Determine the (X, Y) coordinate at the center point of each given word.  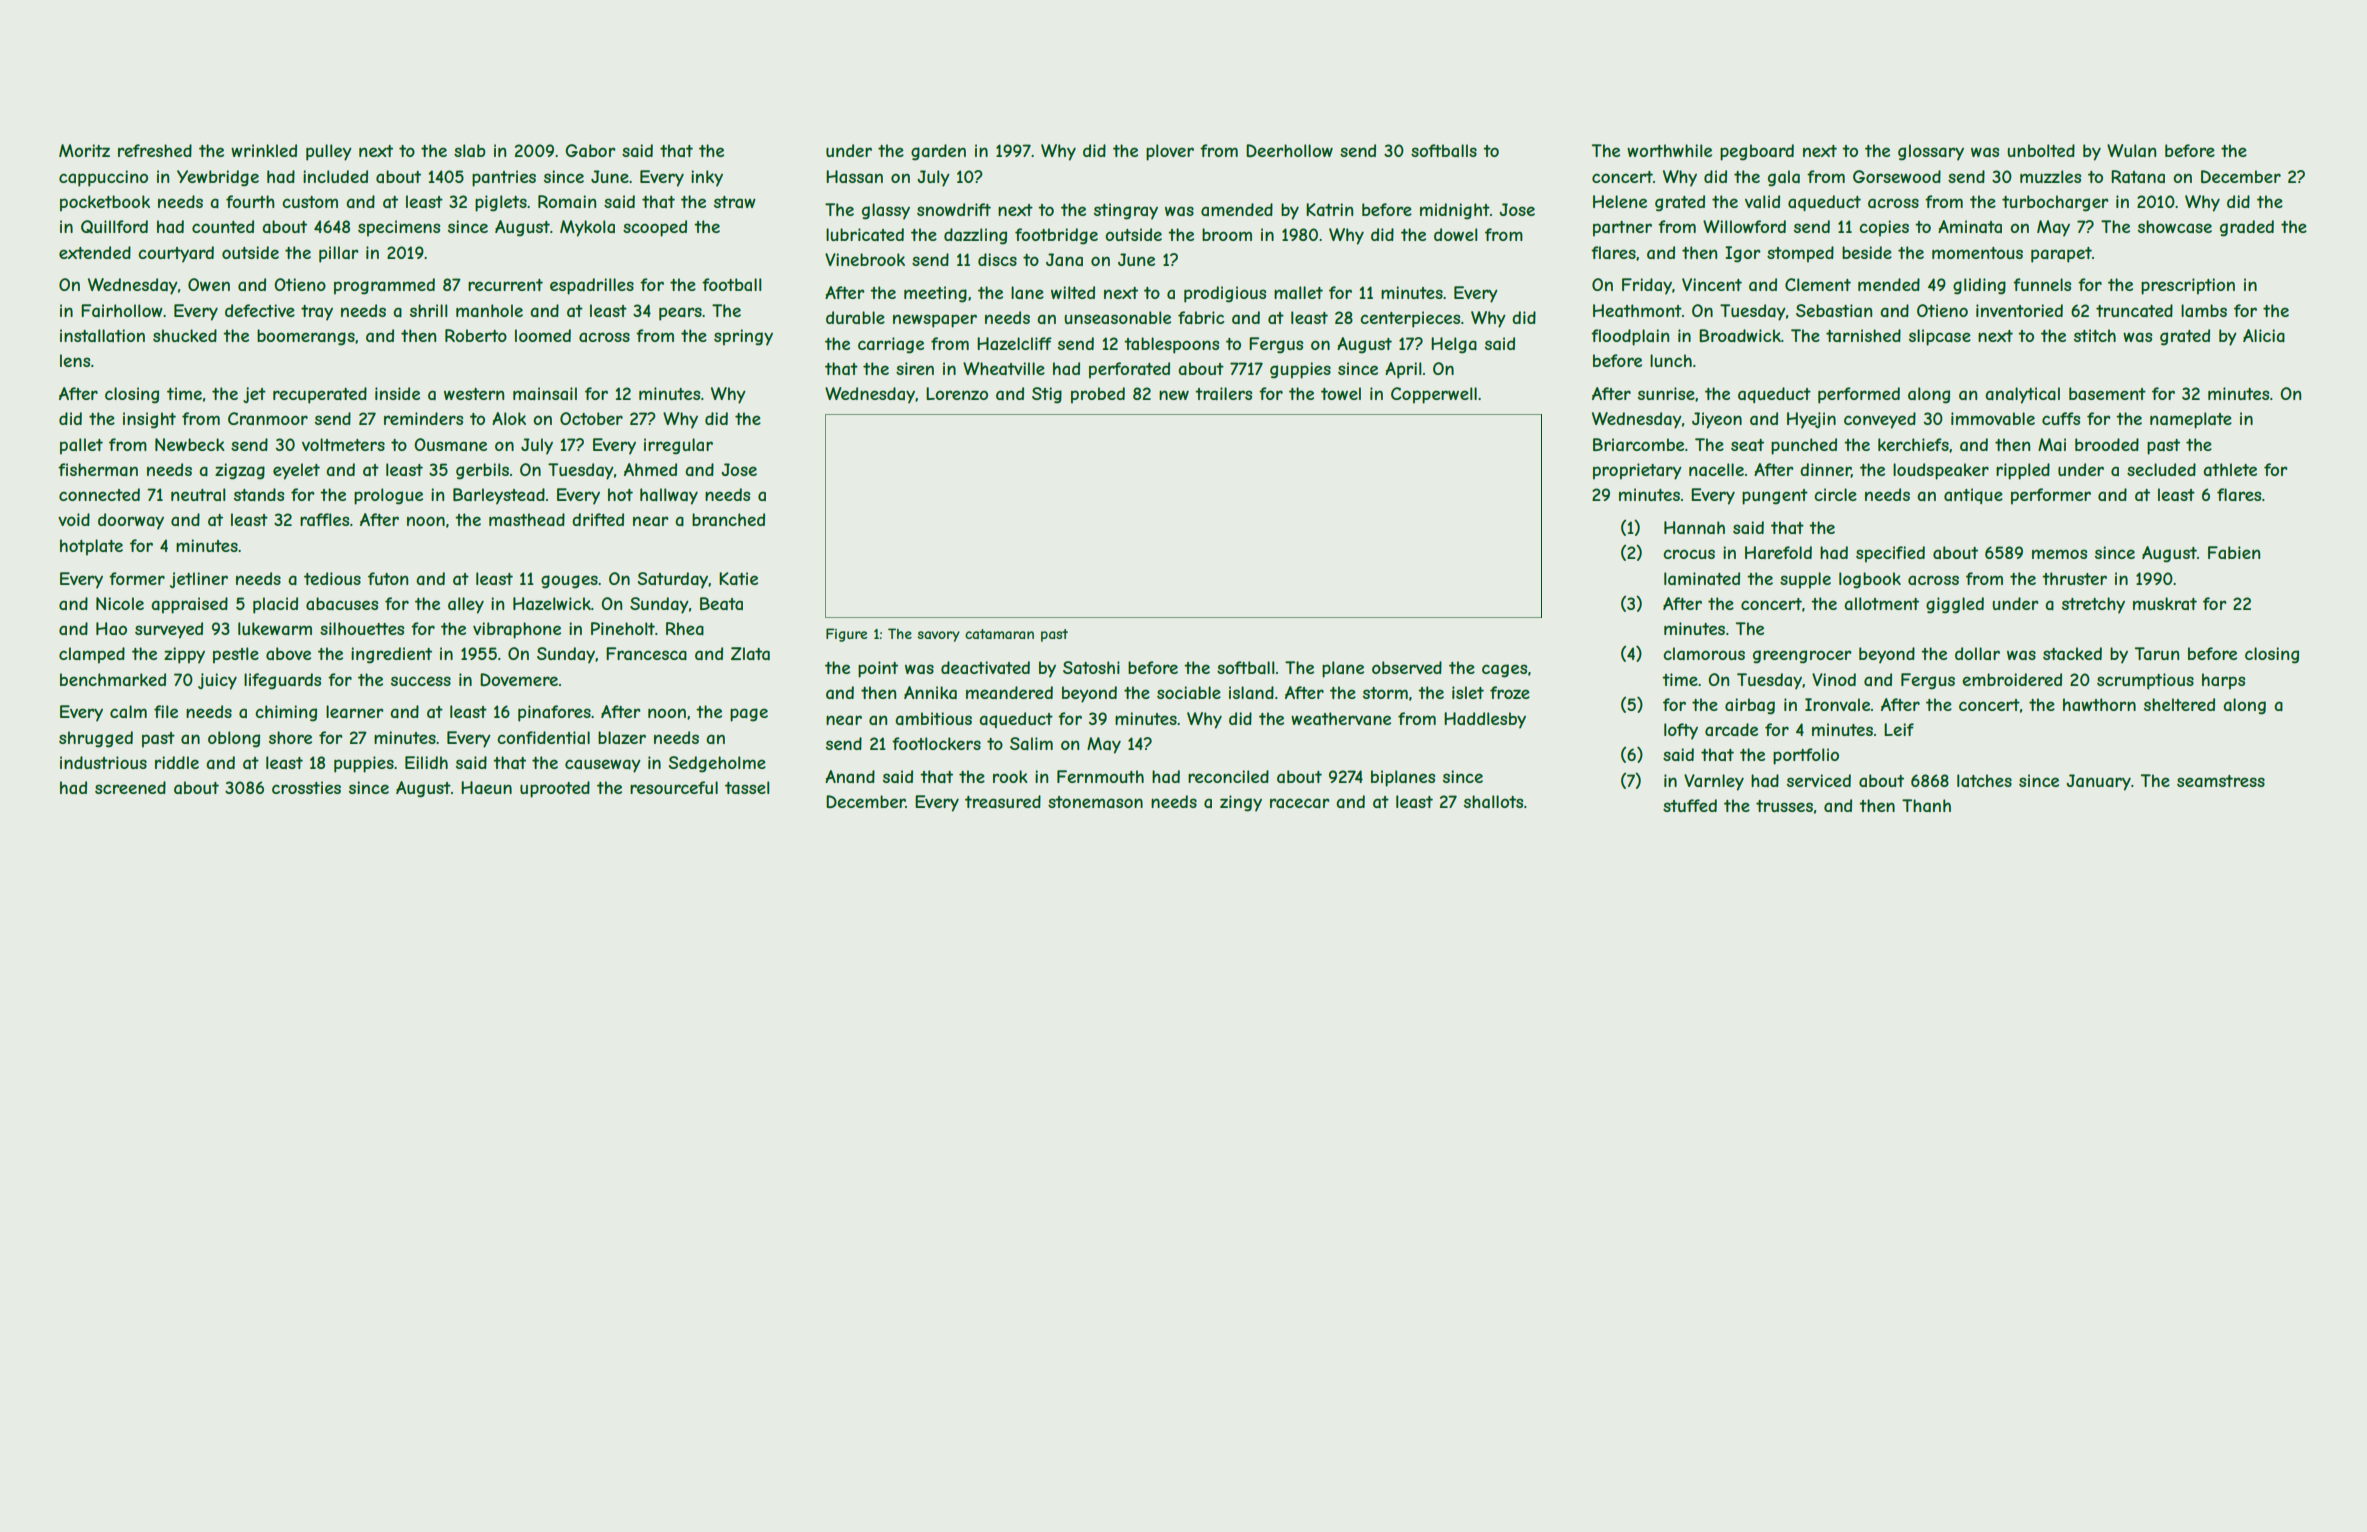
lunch (1671, 360)
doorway (131, 521)
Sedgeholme (717, 764)
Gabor (590, 150)
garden (938, 152)
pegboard (1757, 152)
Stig (1047, 395)
